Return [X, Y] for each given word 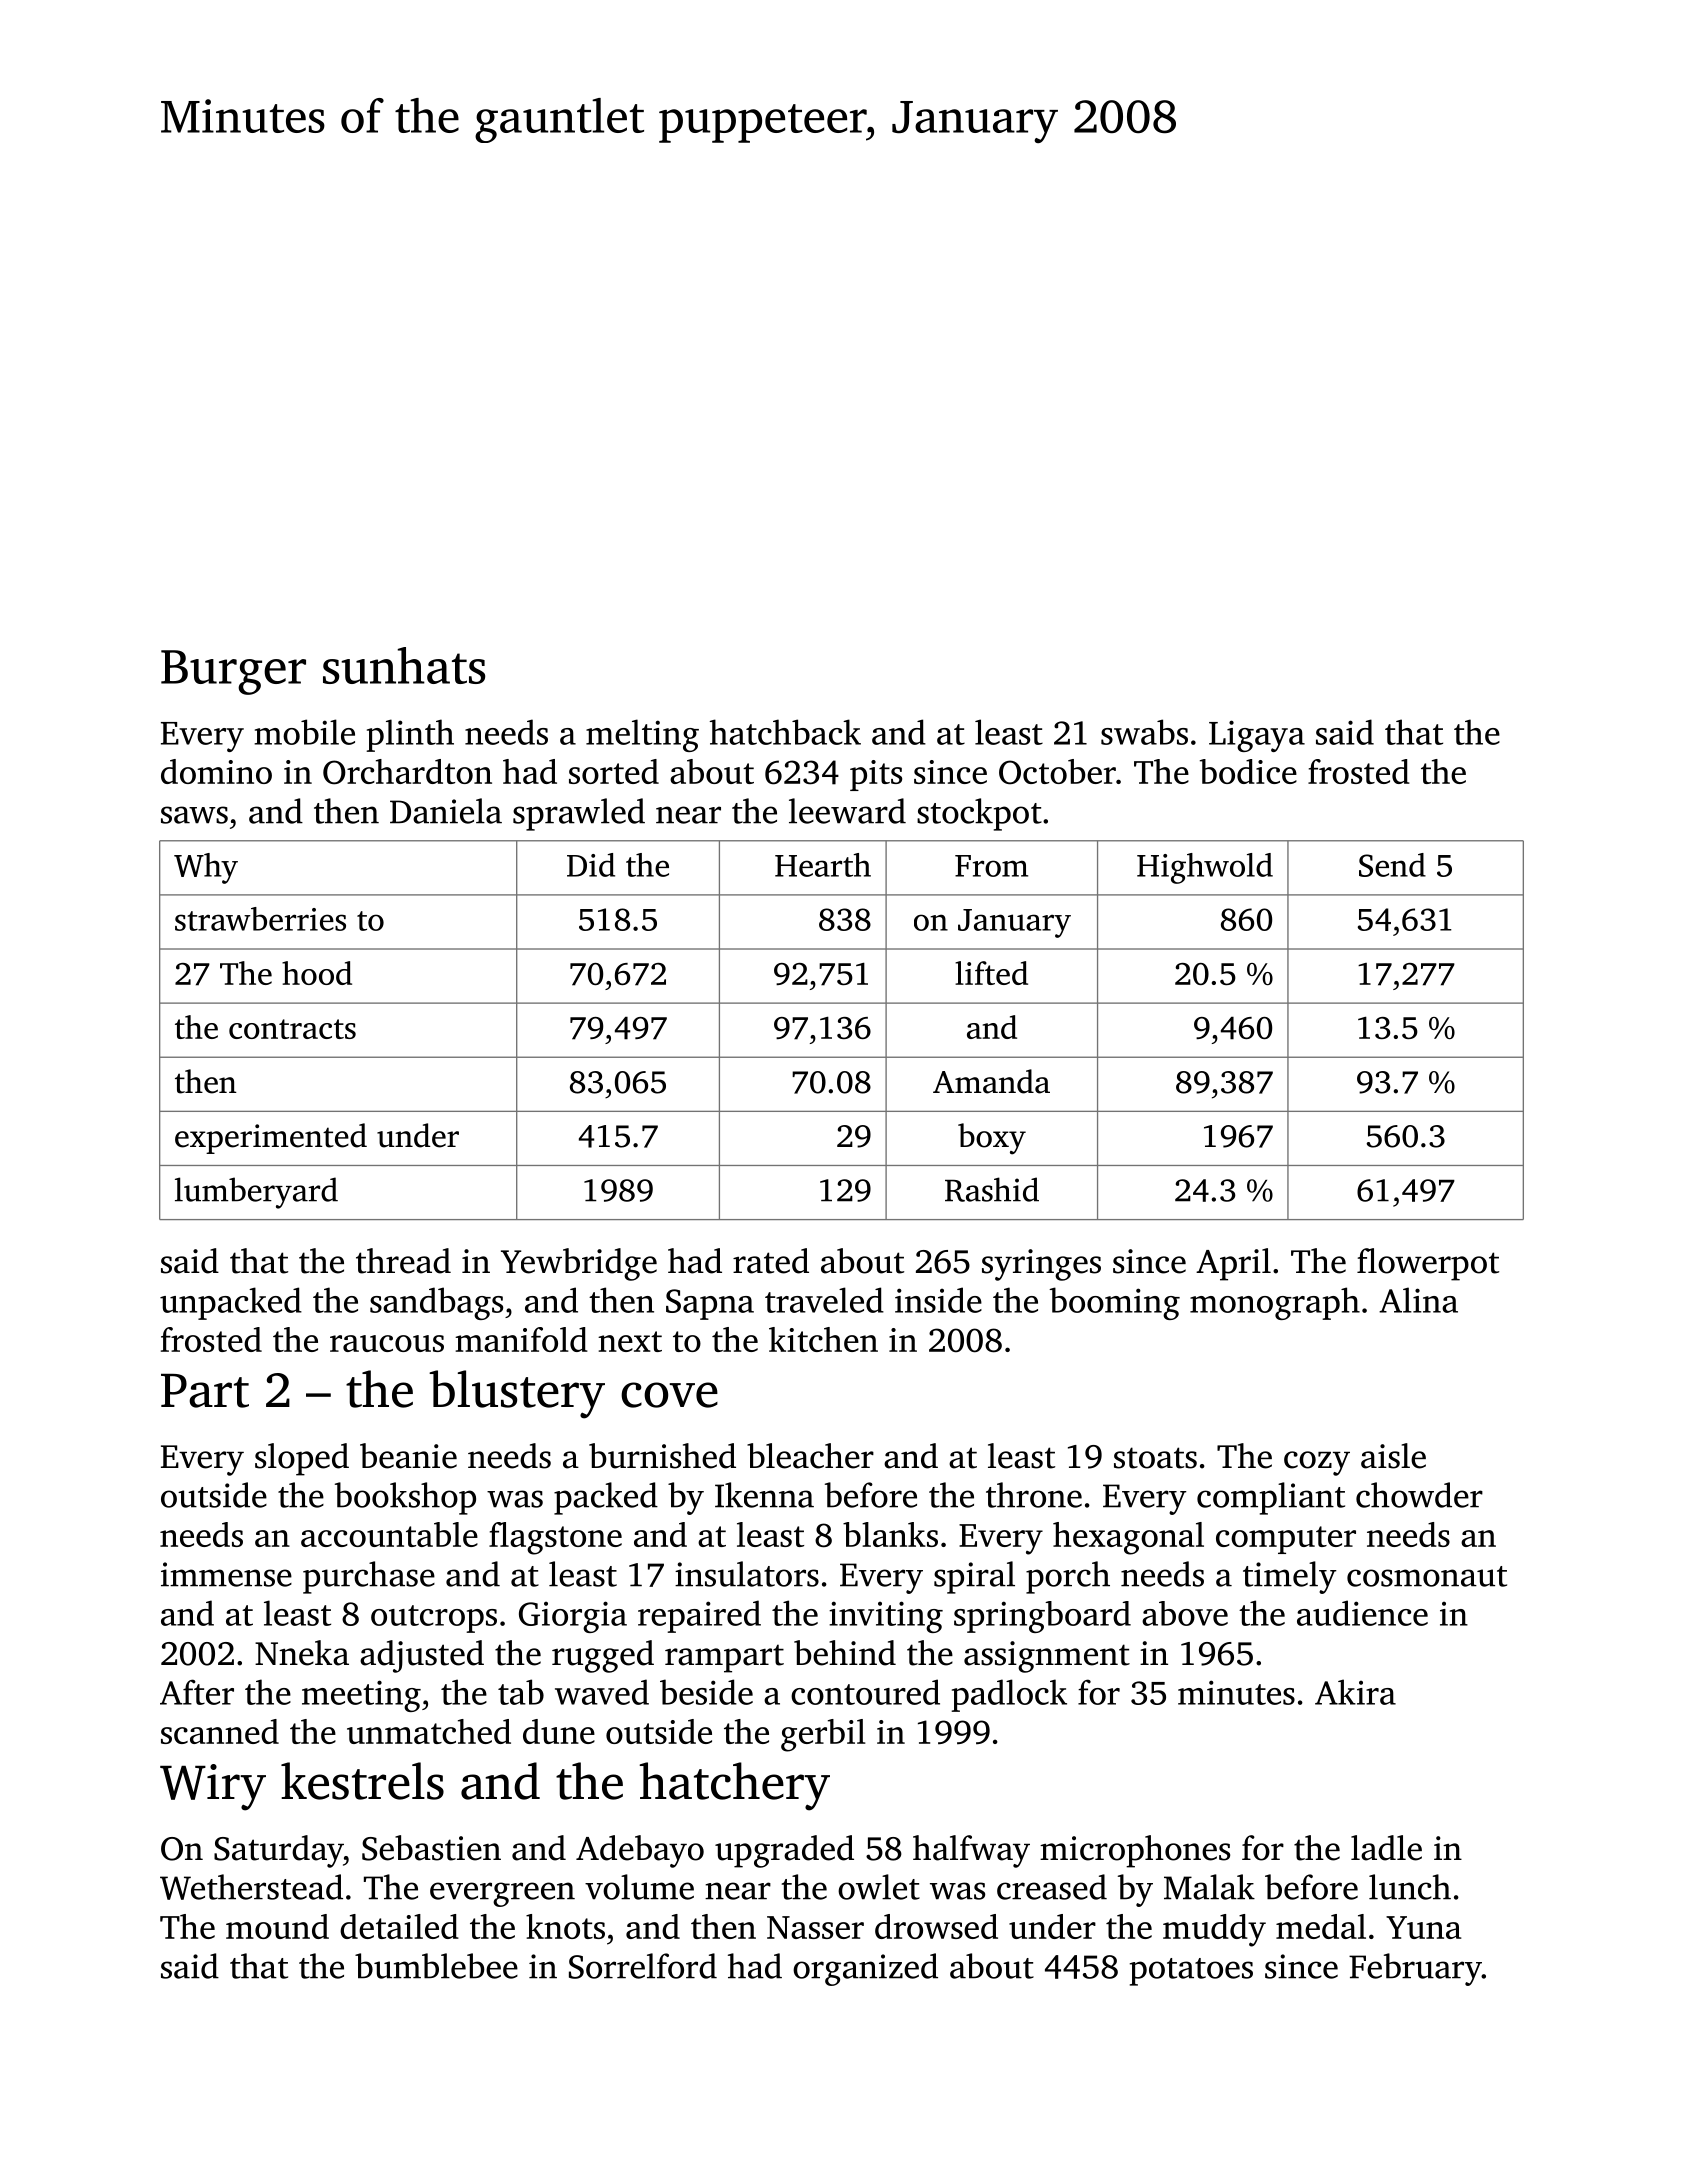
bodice [1248, 771]
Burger [233, 672]
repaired [699, 1616]
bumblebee [436, 1966]
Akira [1355, 1692]
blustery [517, 1394]
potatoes [1191, 1972]
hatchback [785, 732]
